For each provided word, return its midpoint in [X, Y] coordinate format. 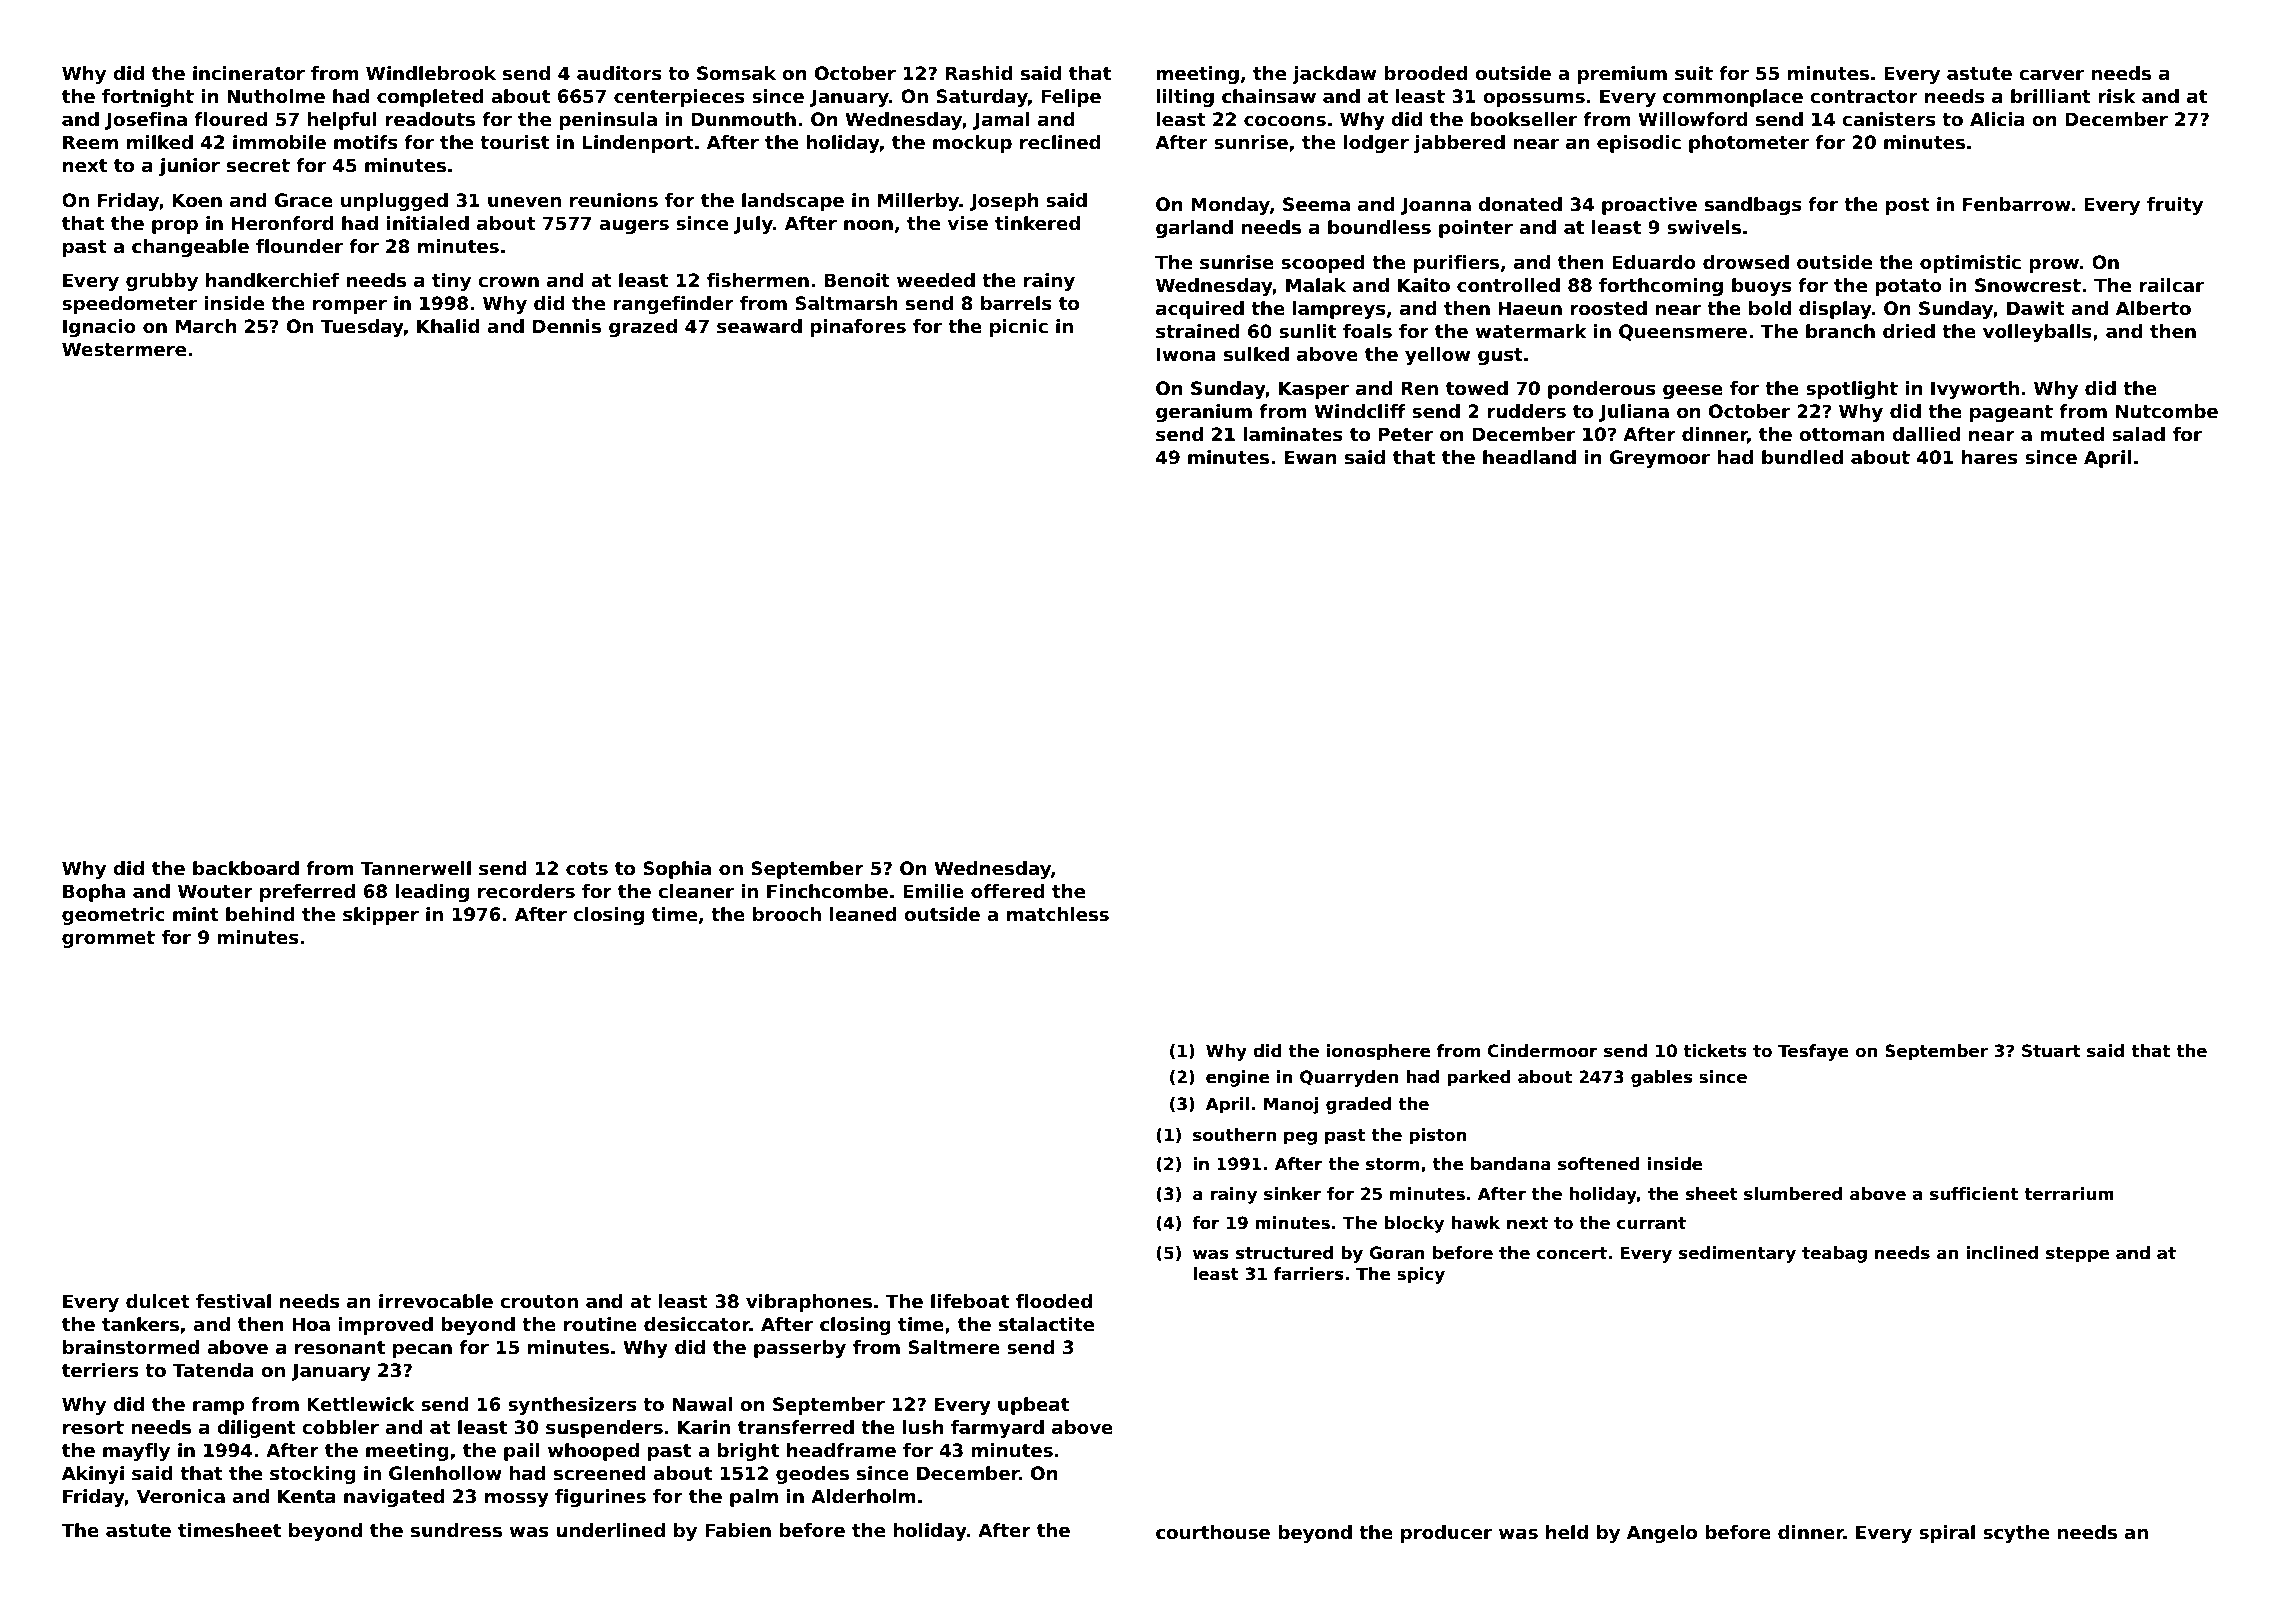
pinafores [858, 328]
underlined [610, 1530]
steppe [2078, 1255]
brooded [1426, 73]
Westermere [124, 349]
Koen [197, 200]
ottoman [1842, 435]
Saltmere [954, 1347]
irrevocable [436, 1301]
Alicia [1997, 119]
